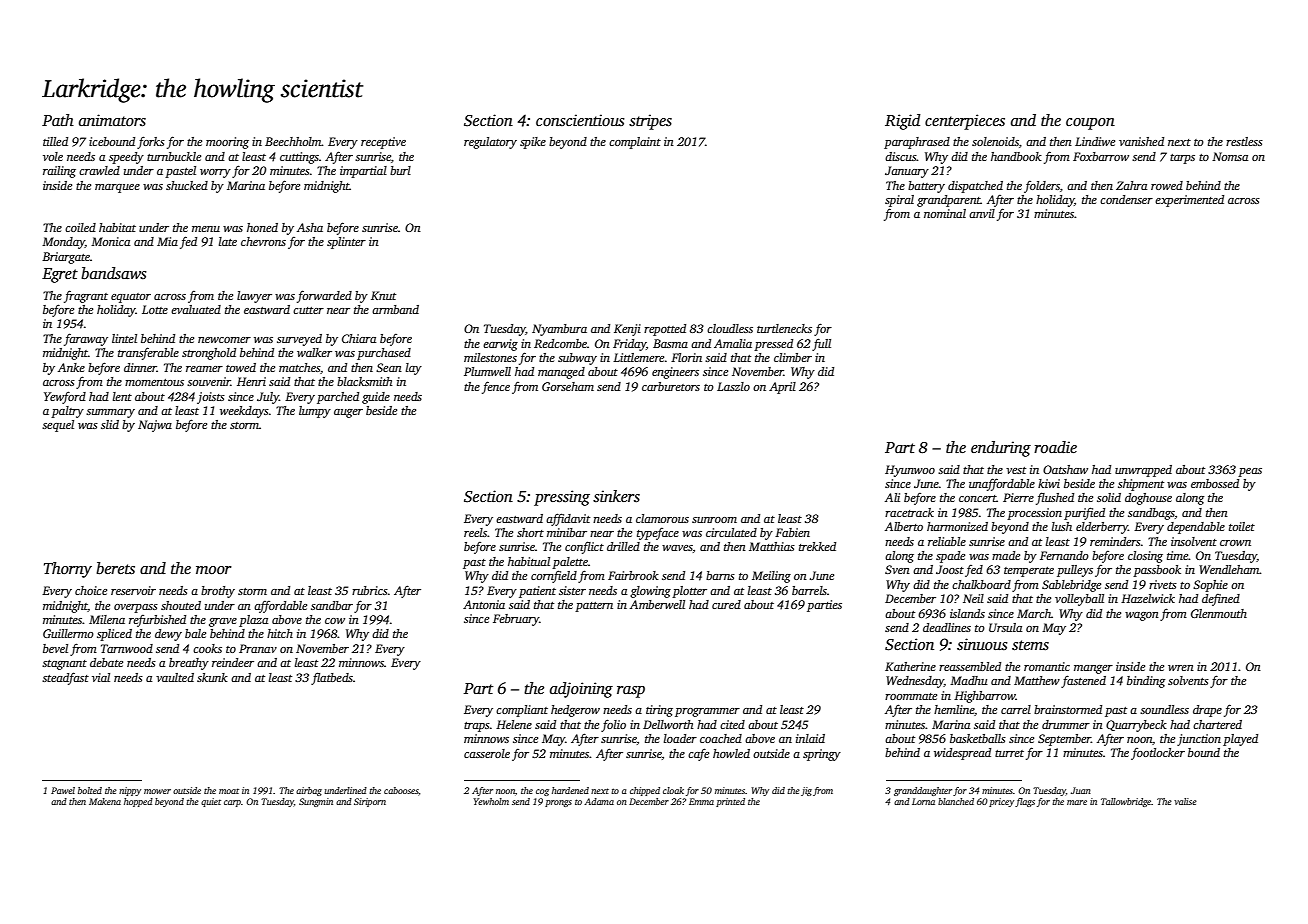  What do you see at coordinates (370, 802) in the page?
I see `Siriporn` at bounding box center [370, 802].
